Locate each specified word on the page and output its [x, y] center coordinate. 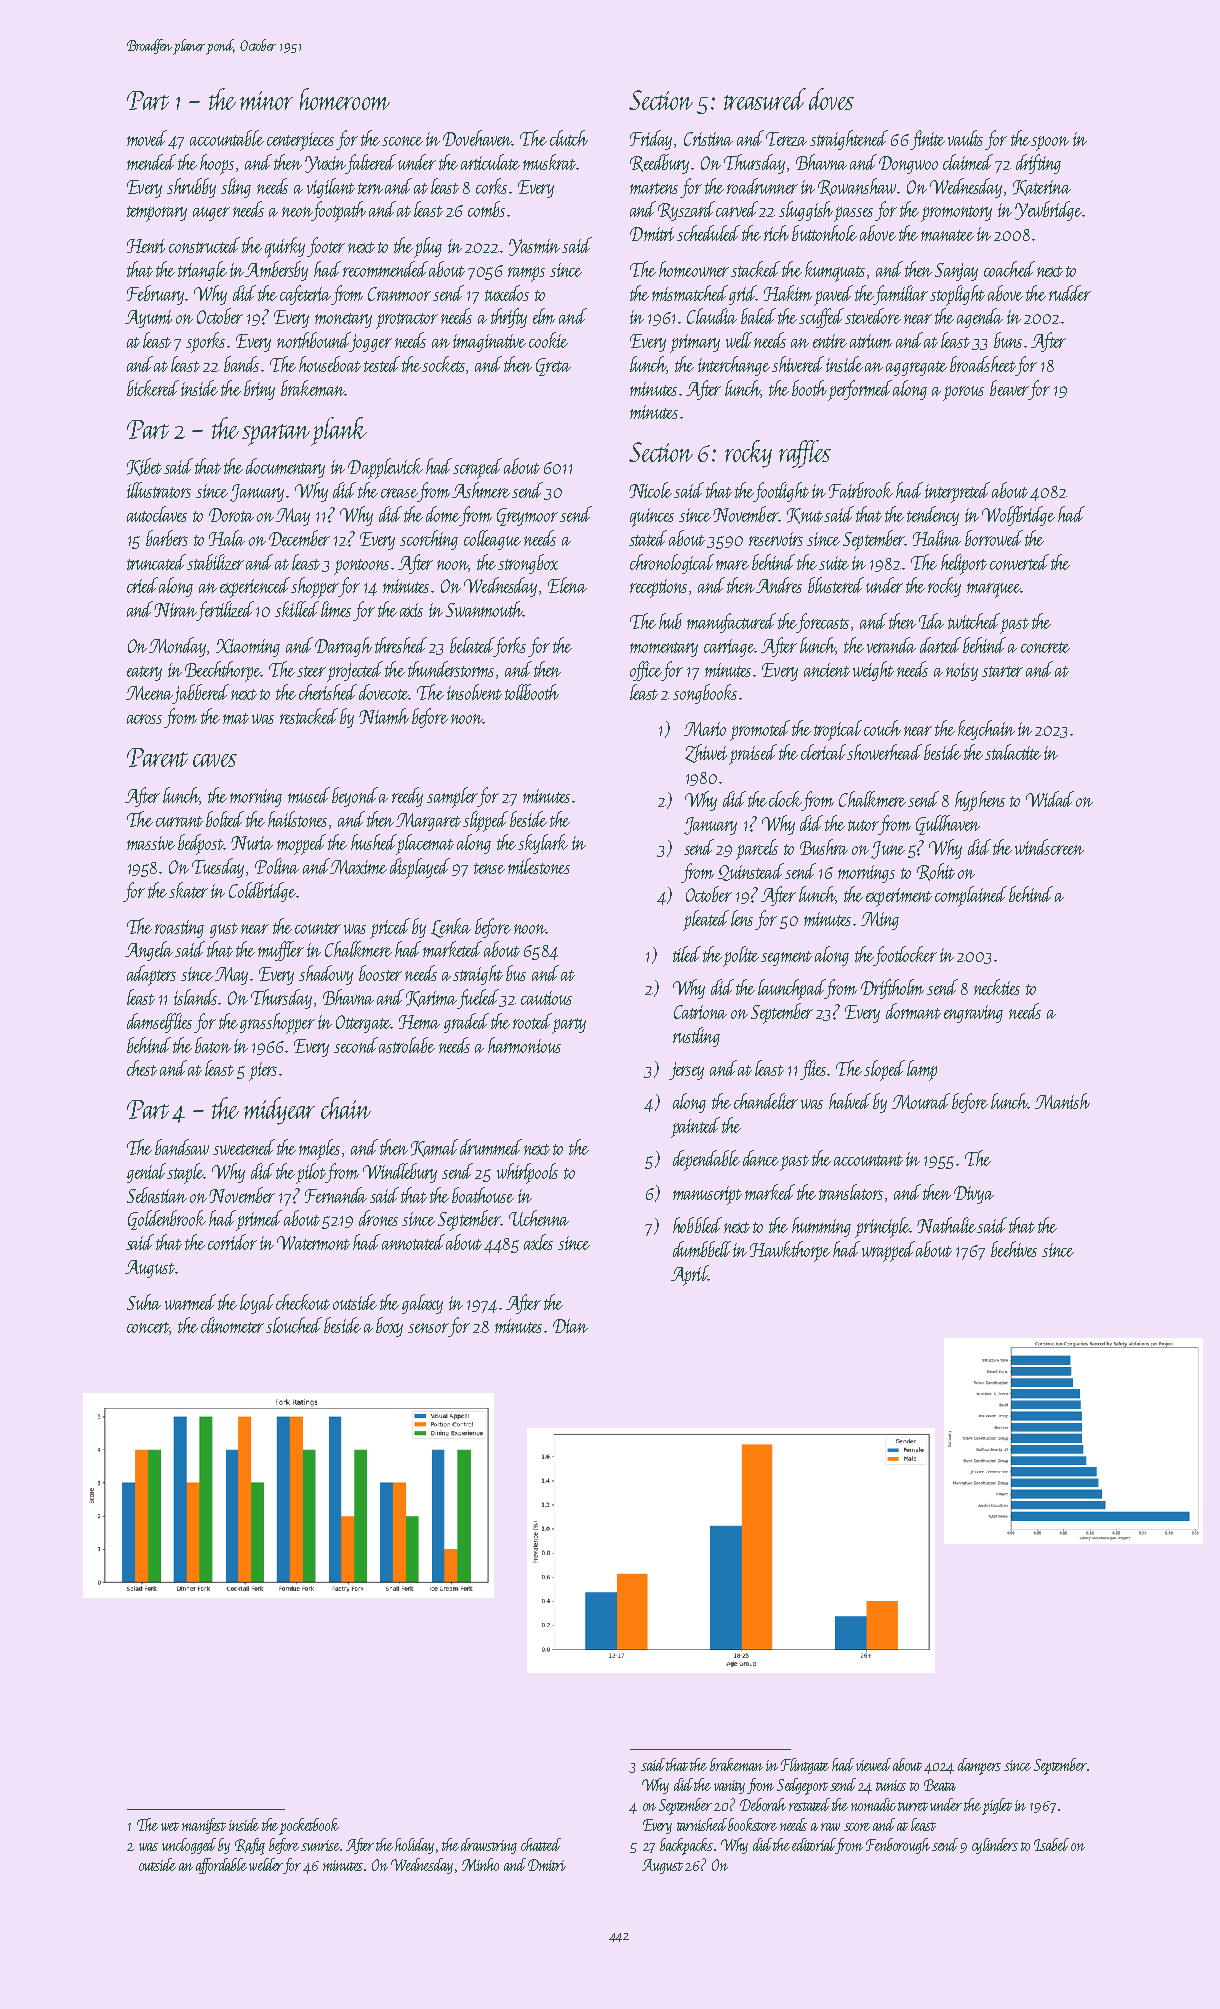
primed [259, 1220]
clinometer [232, 1325]
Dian [570, 1326]
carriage [729, 648]
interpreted [957, 492]
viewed [873, 1764]
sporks [205, 342]
